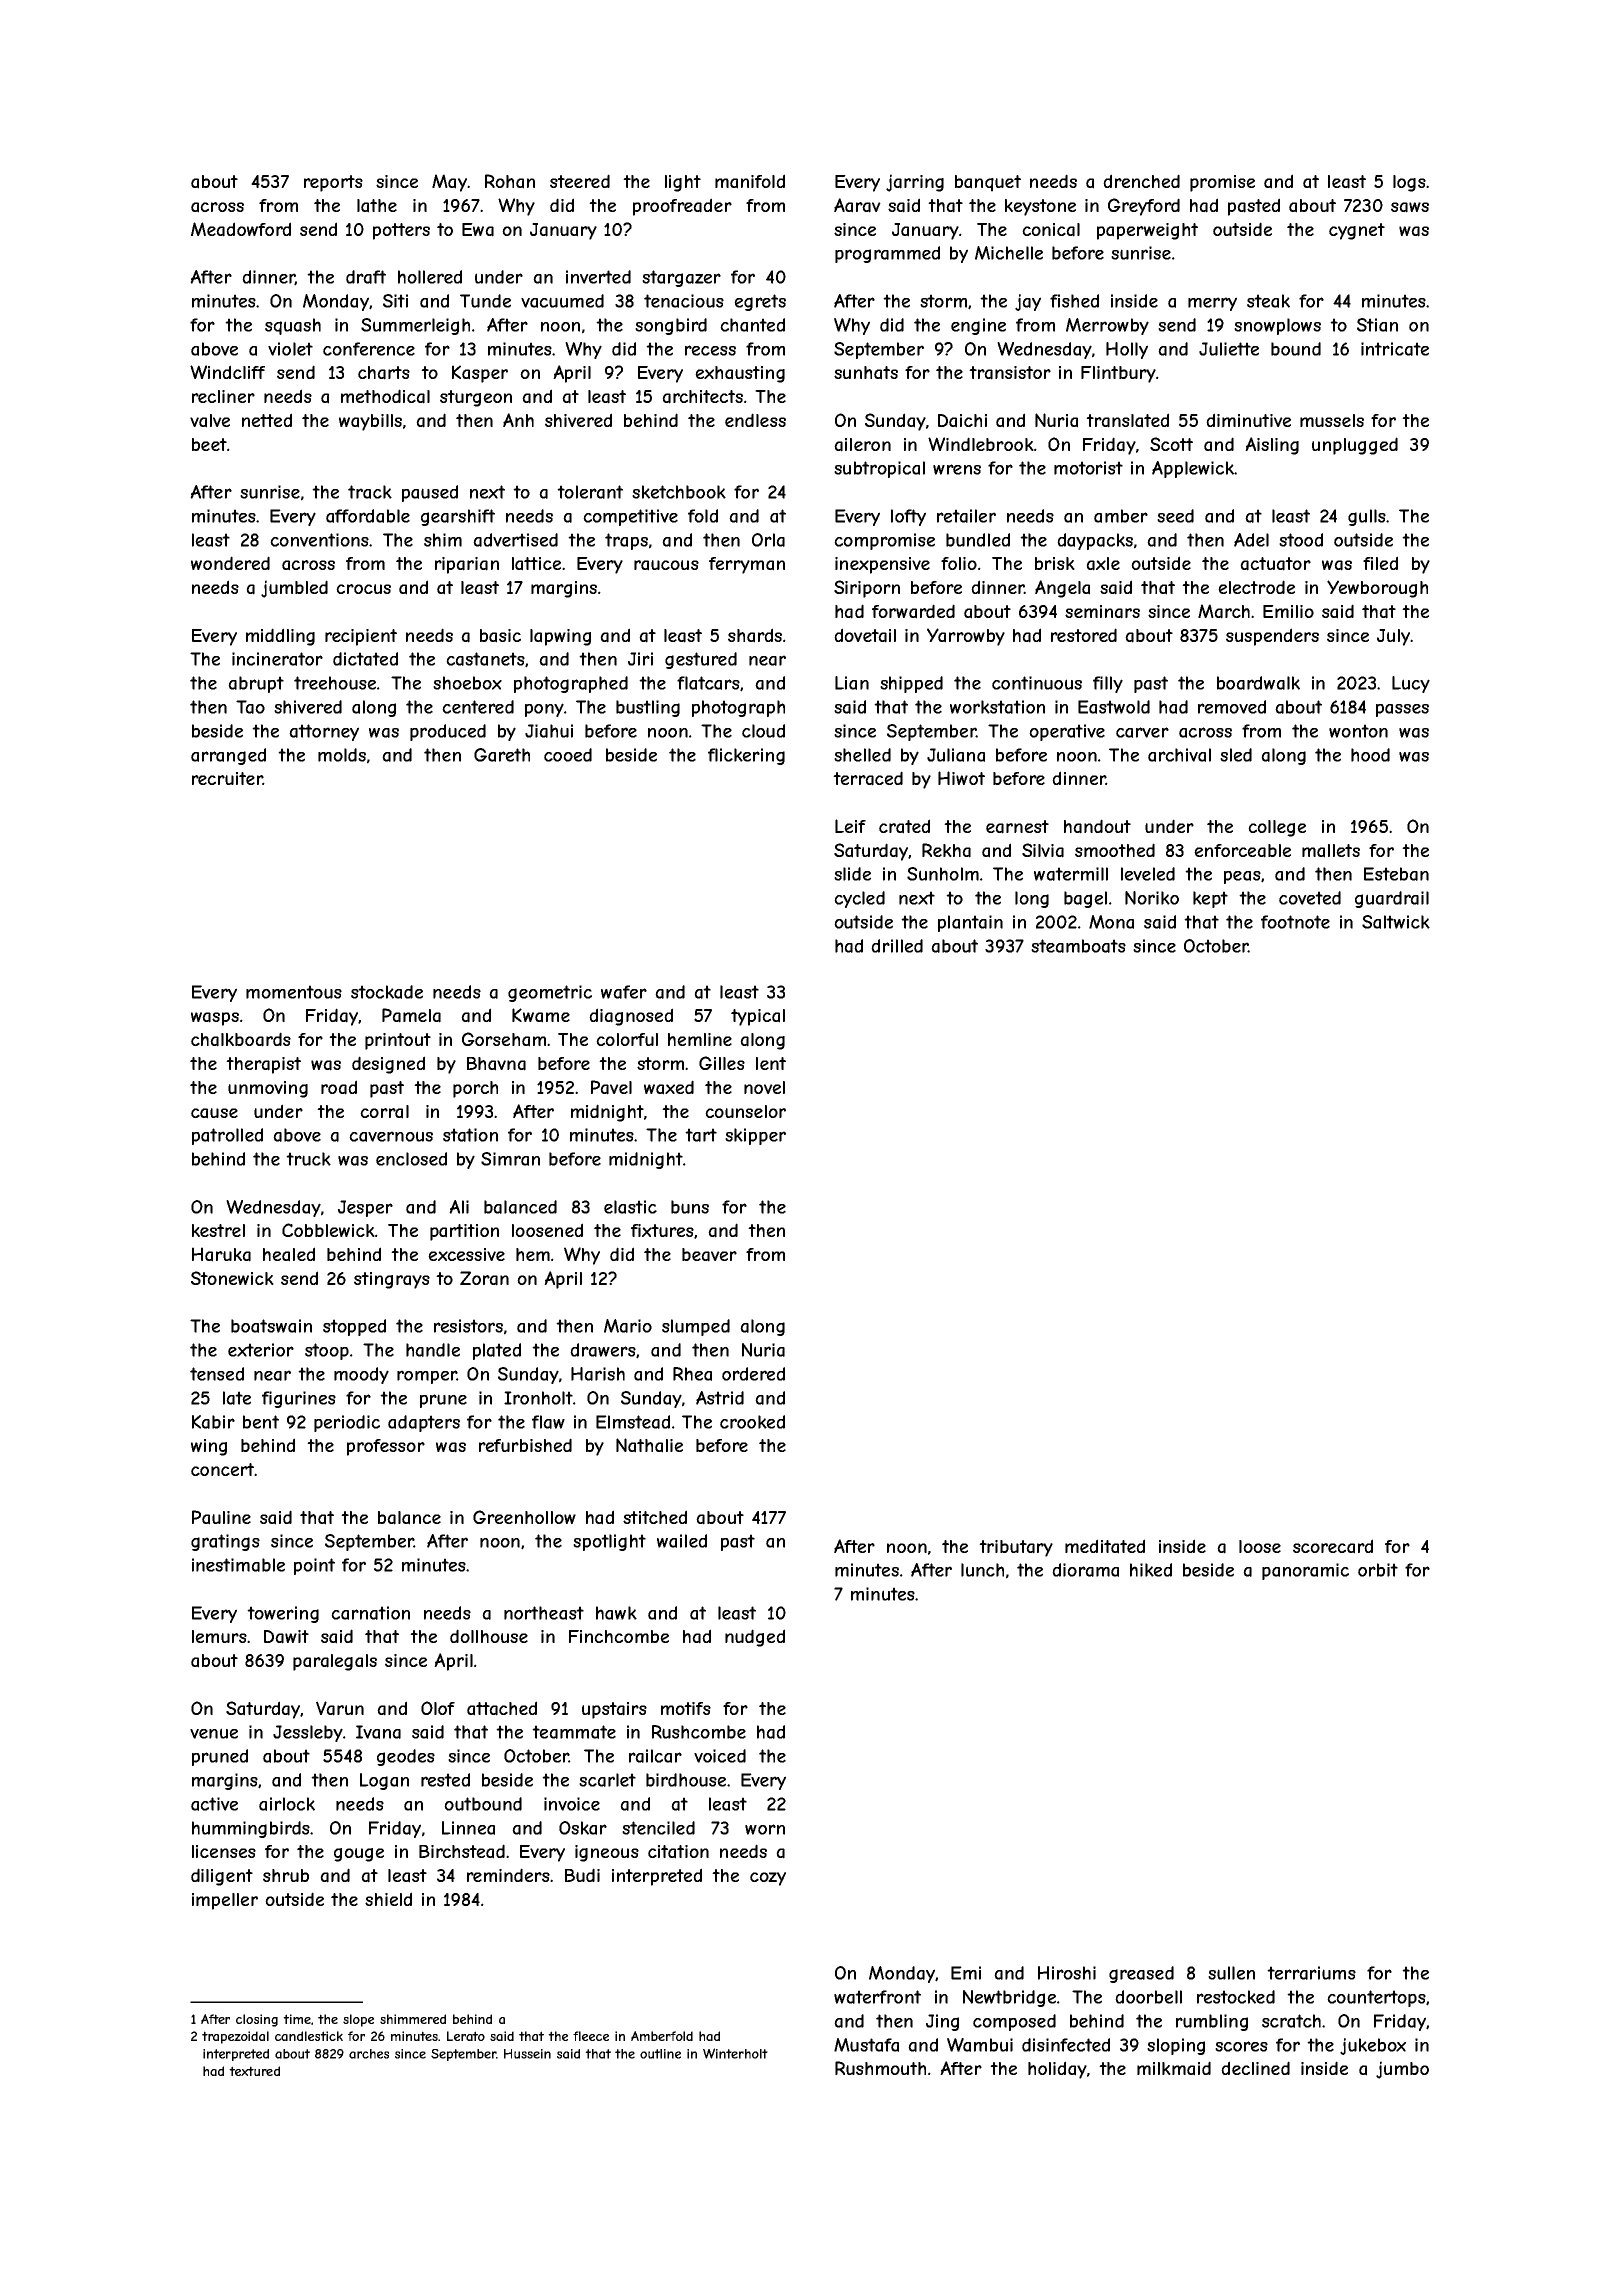 The width and height of the image is (1620, 2292). Describe the element at coordinates (1333, 1546) in the image. I see `scorecard` at that location.
